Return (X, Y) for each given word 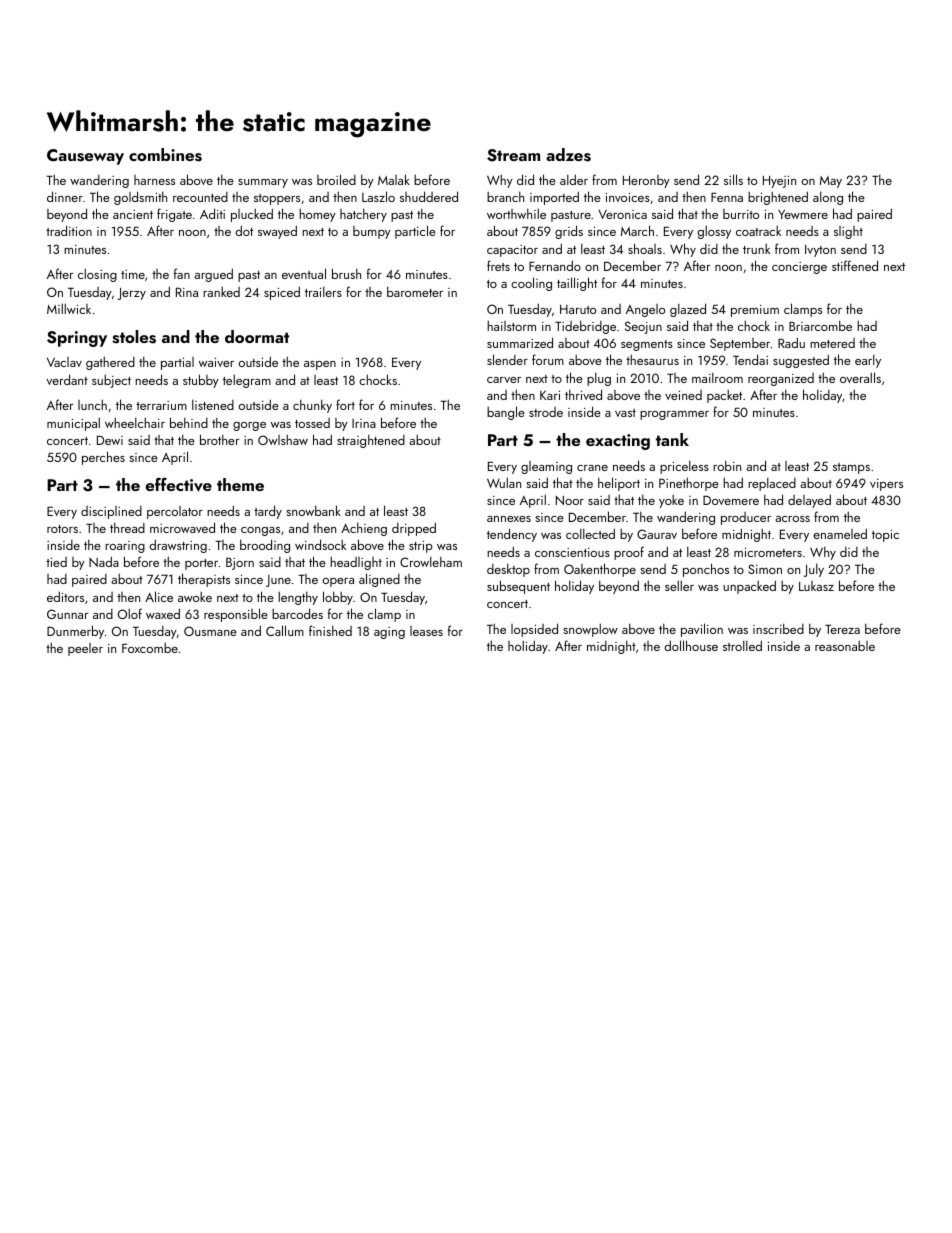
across (792, 519)
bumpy (372, 232)
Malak (394, 179)
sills (733, 179)
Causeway (85, 157)
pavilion (702, 630)
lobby (338, 598)
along (828, 198)
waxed (163, 613)
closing (97, 275)
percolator (175, 512)
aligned (379, 580)
